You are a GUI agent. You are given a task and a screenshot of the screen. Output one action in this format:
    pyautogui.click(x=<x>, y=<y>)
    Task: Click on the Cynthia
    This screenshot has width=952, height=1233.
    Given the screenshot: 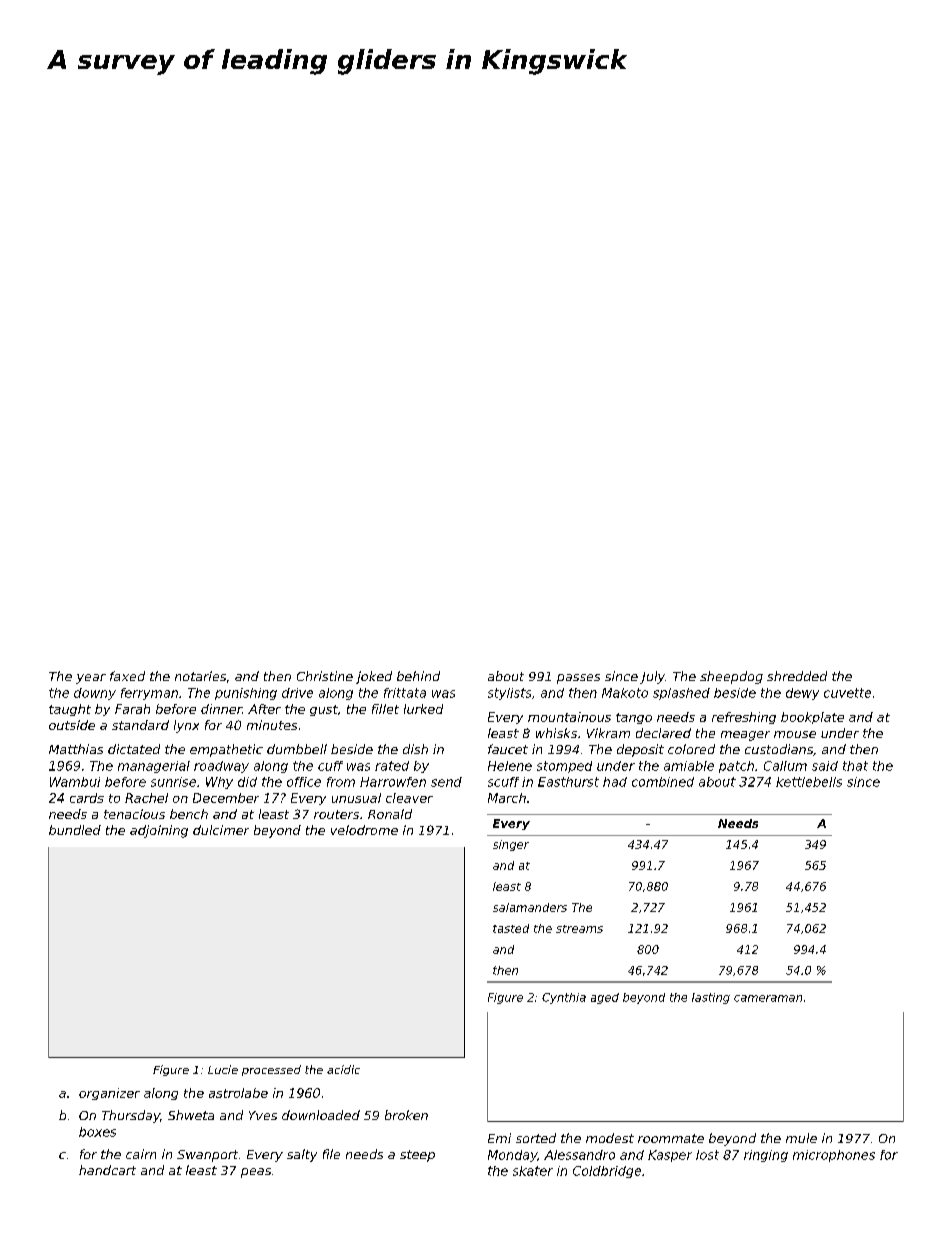 What is the action you would take?
    pyautogui.click(x=564, y=998)
